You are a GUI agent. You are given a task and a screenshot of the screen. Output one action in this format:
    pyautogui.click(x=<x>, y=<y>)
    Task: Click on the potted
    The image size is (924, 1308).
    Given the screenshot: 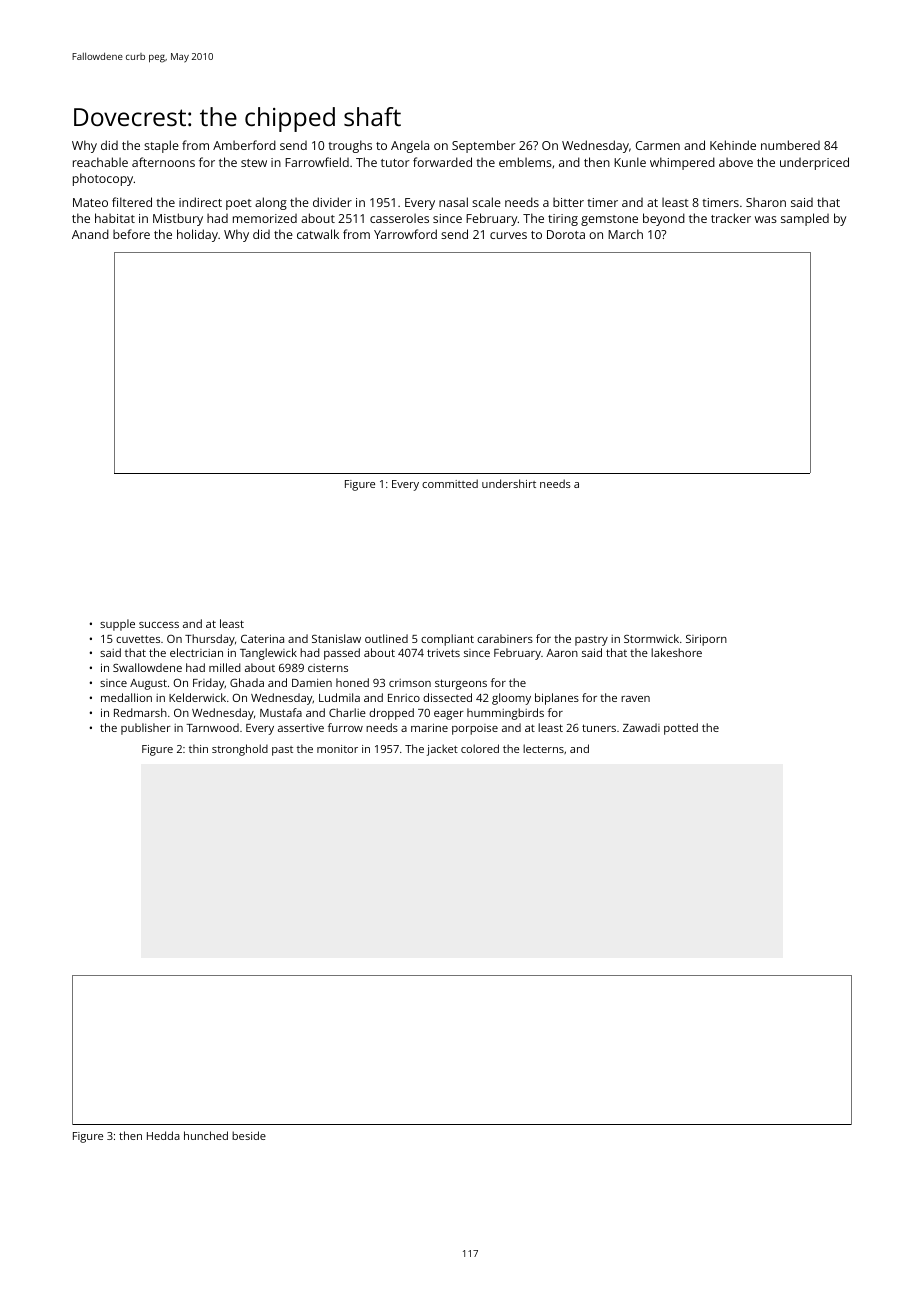 What is the action you would take?
    pyautogui.click(x=681, y=729)
